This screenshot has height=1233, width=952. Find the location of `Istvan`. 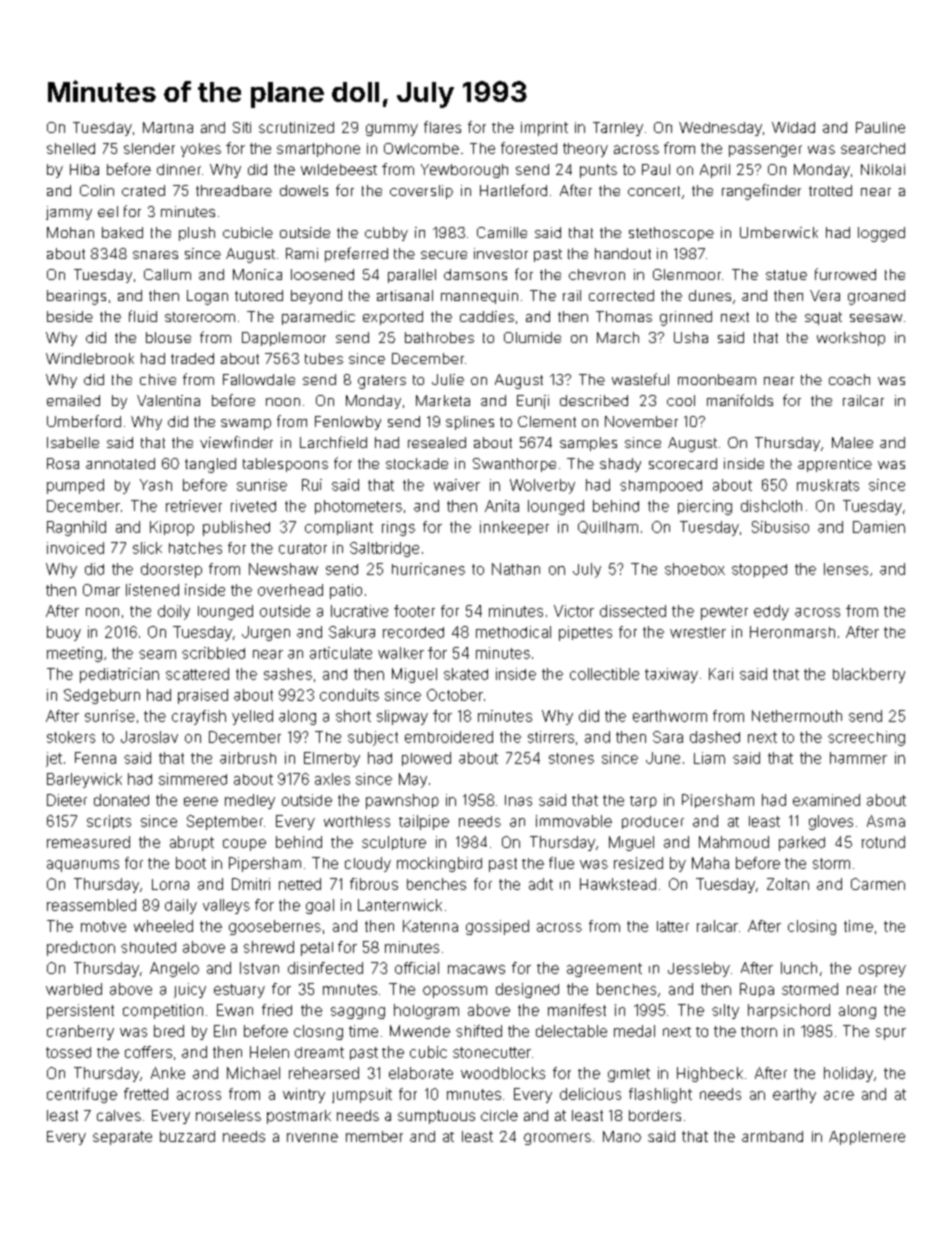

Istvan is located at coordinates (259, 968).
